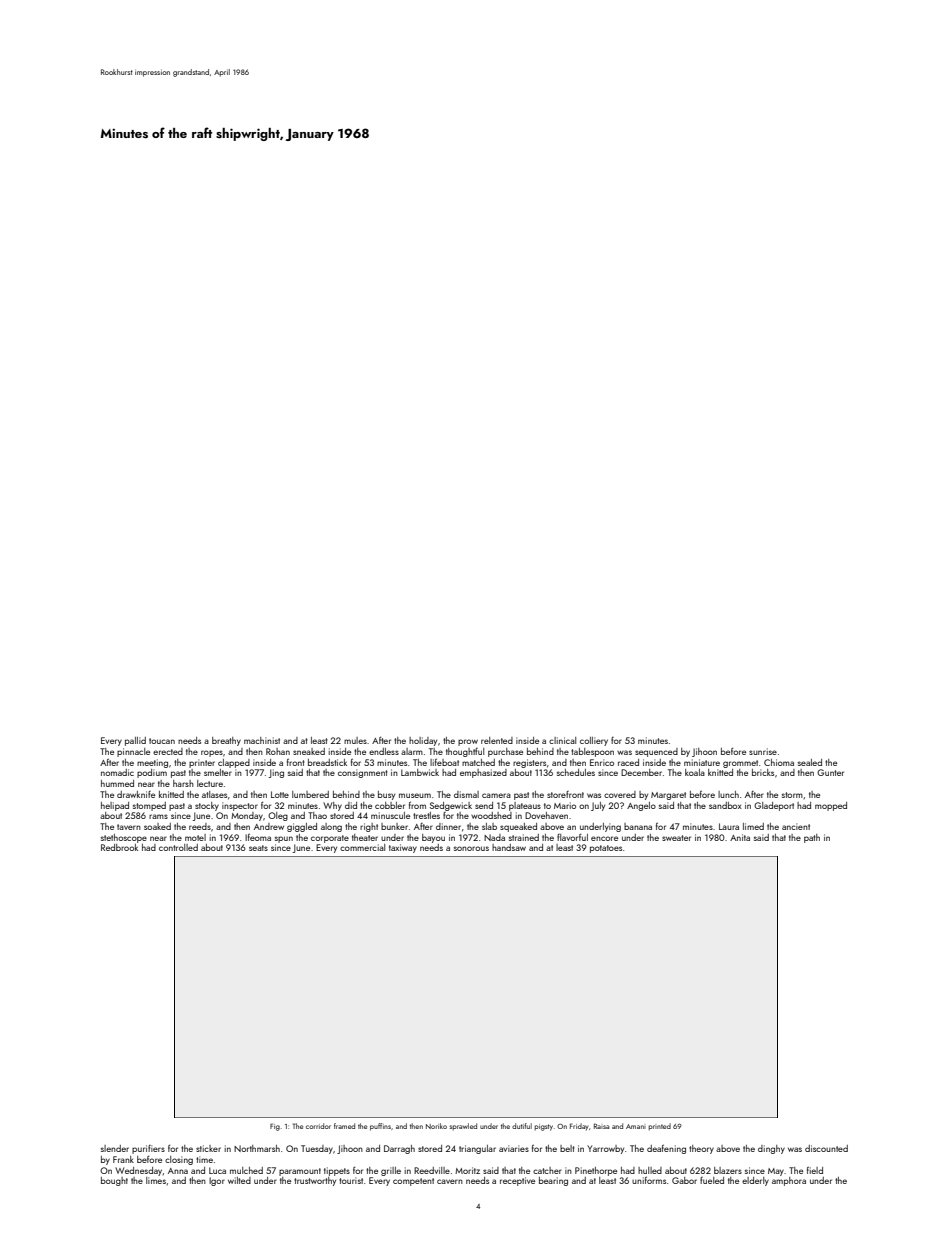 The image size is (952, 1233). Describe the element at coordinates (135, 741) in the screenshot. I see `pallid` at that location.
